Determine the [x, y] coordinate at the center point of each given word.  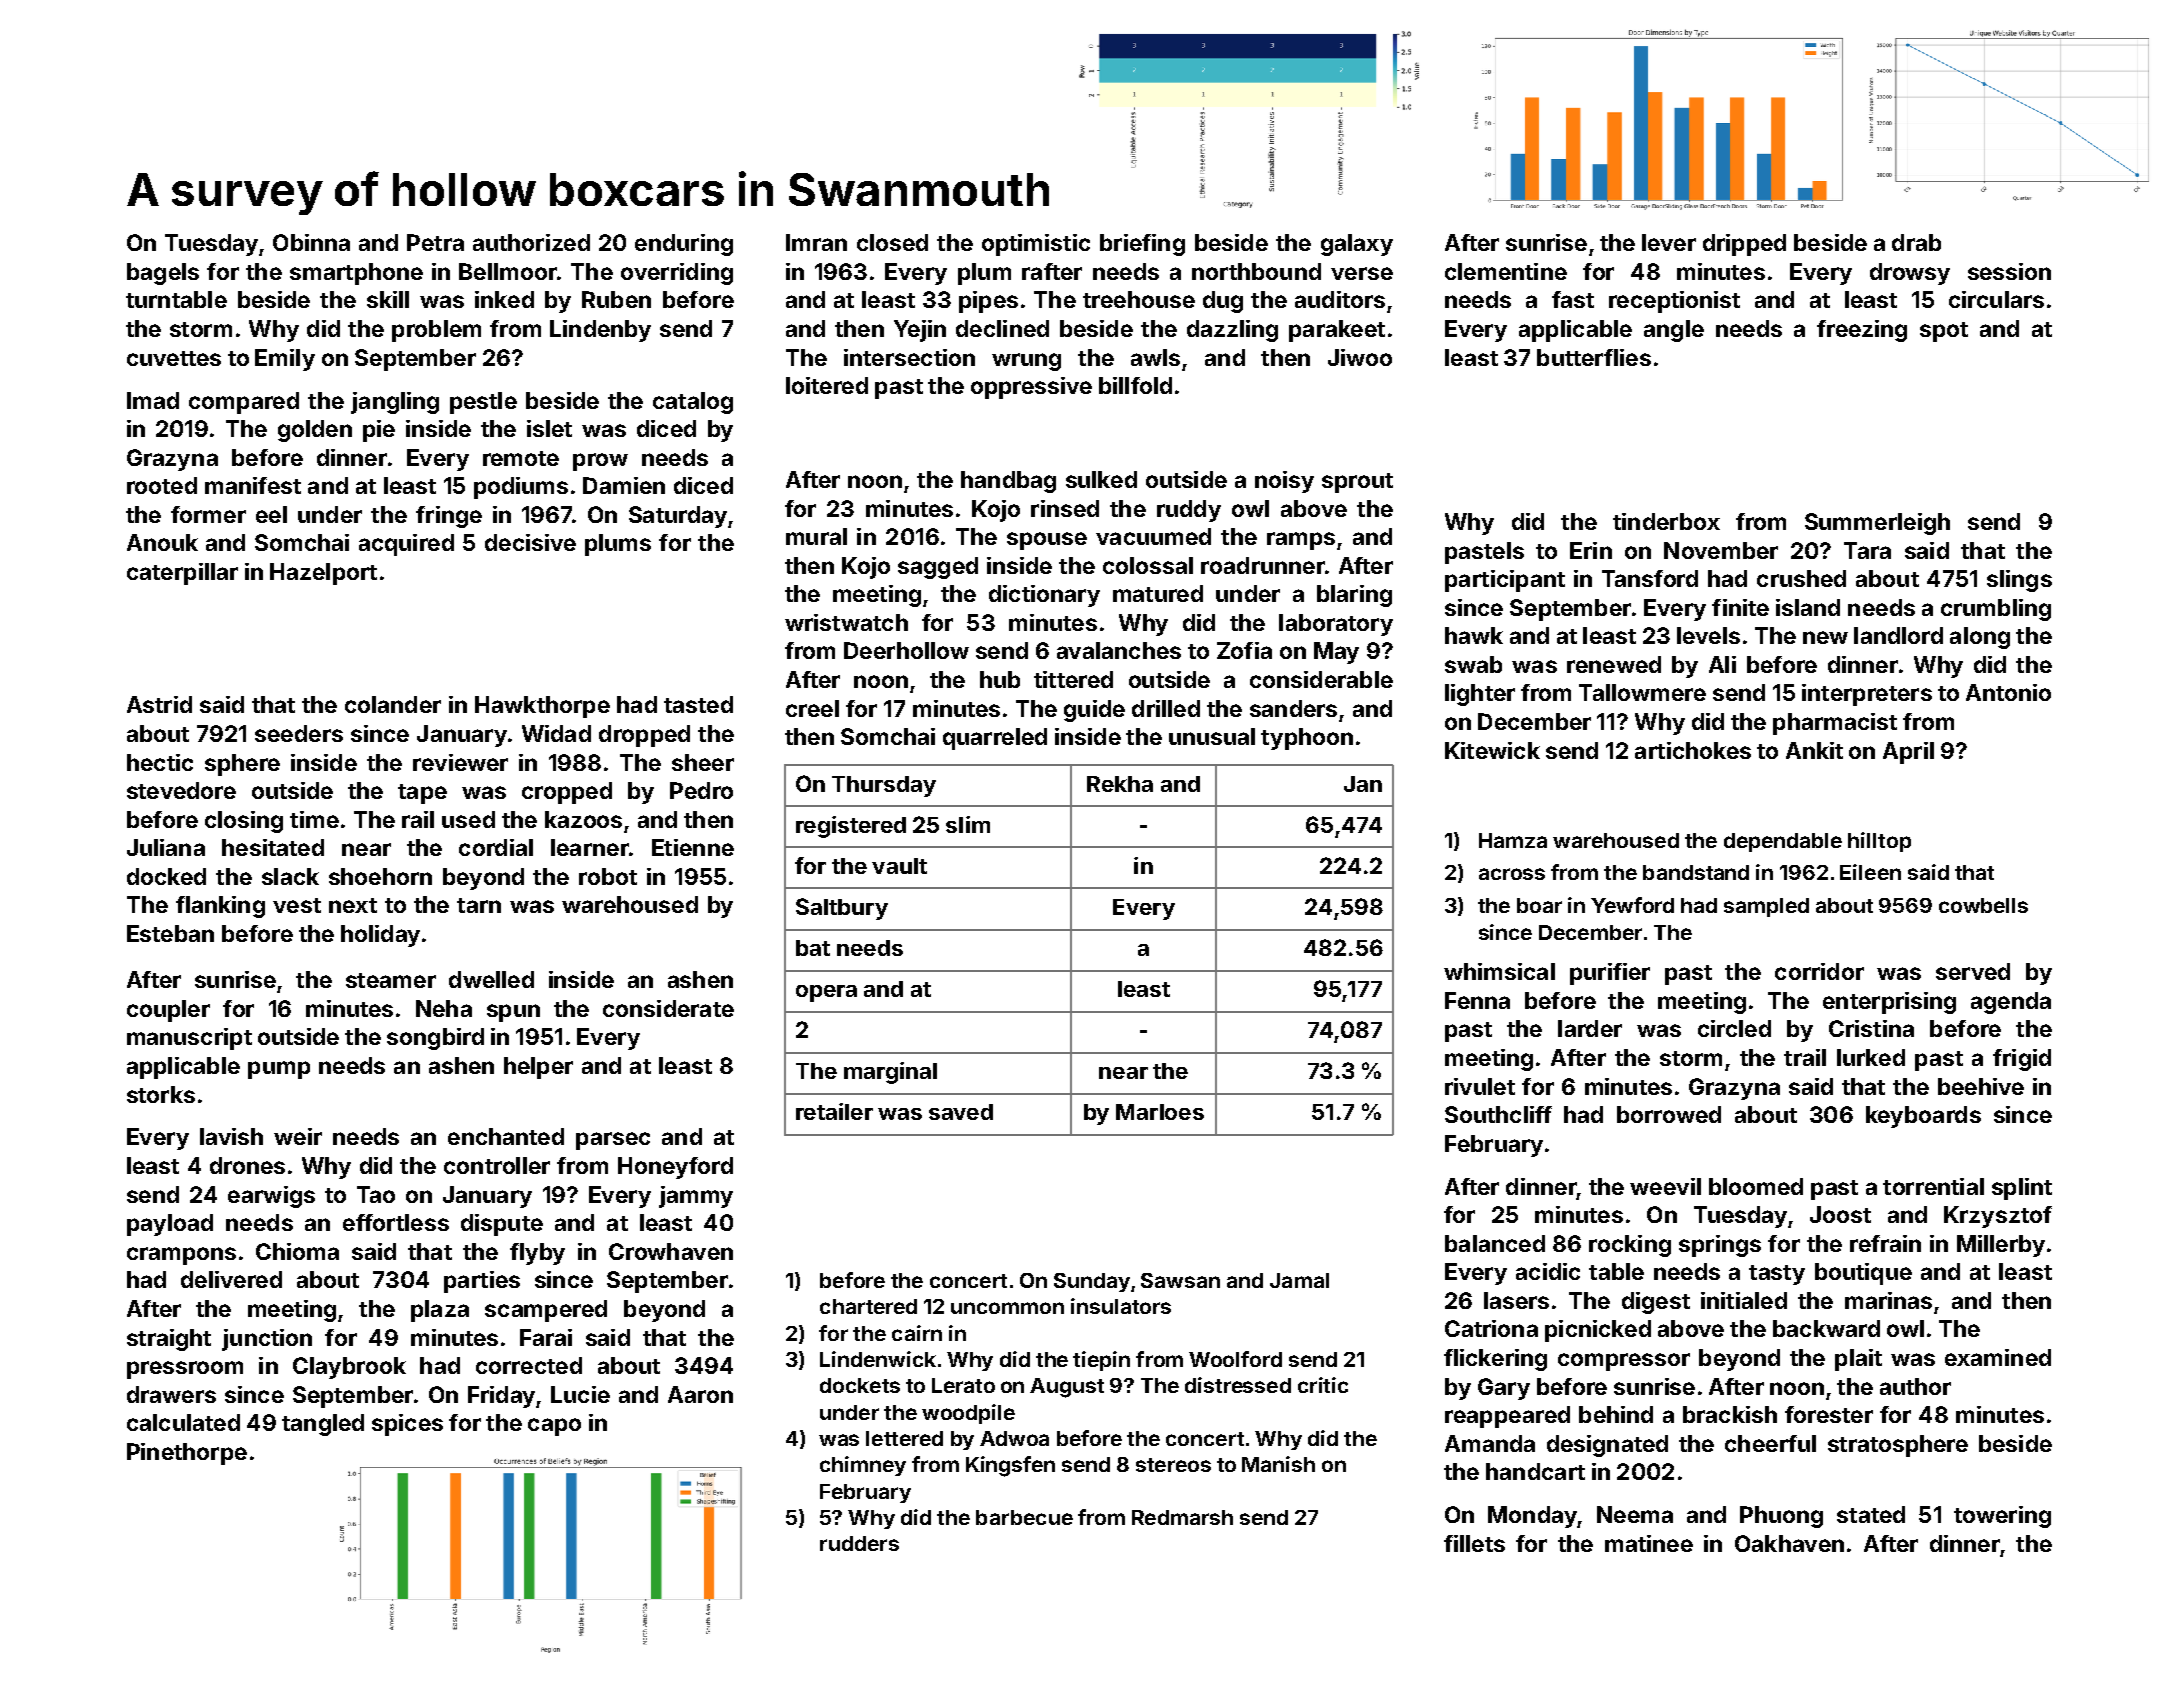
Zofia [1244, 650]
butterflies [1594, 357]
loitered [827, 385]
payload [170, 1225]
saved [961, 1112]
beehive [1981, 1086]
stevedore [181, 790]
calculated [183, 1422]
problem [436, 331]
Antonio [2008, 692]
